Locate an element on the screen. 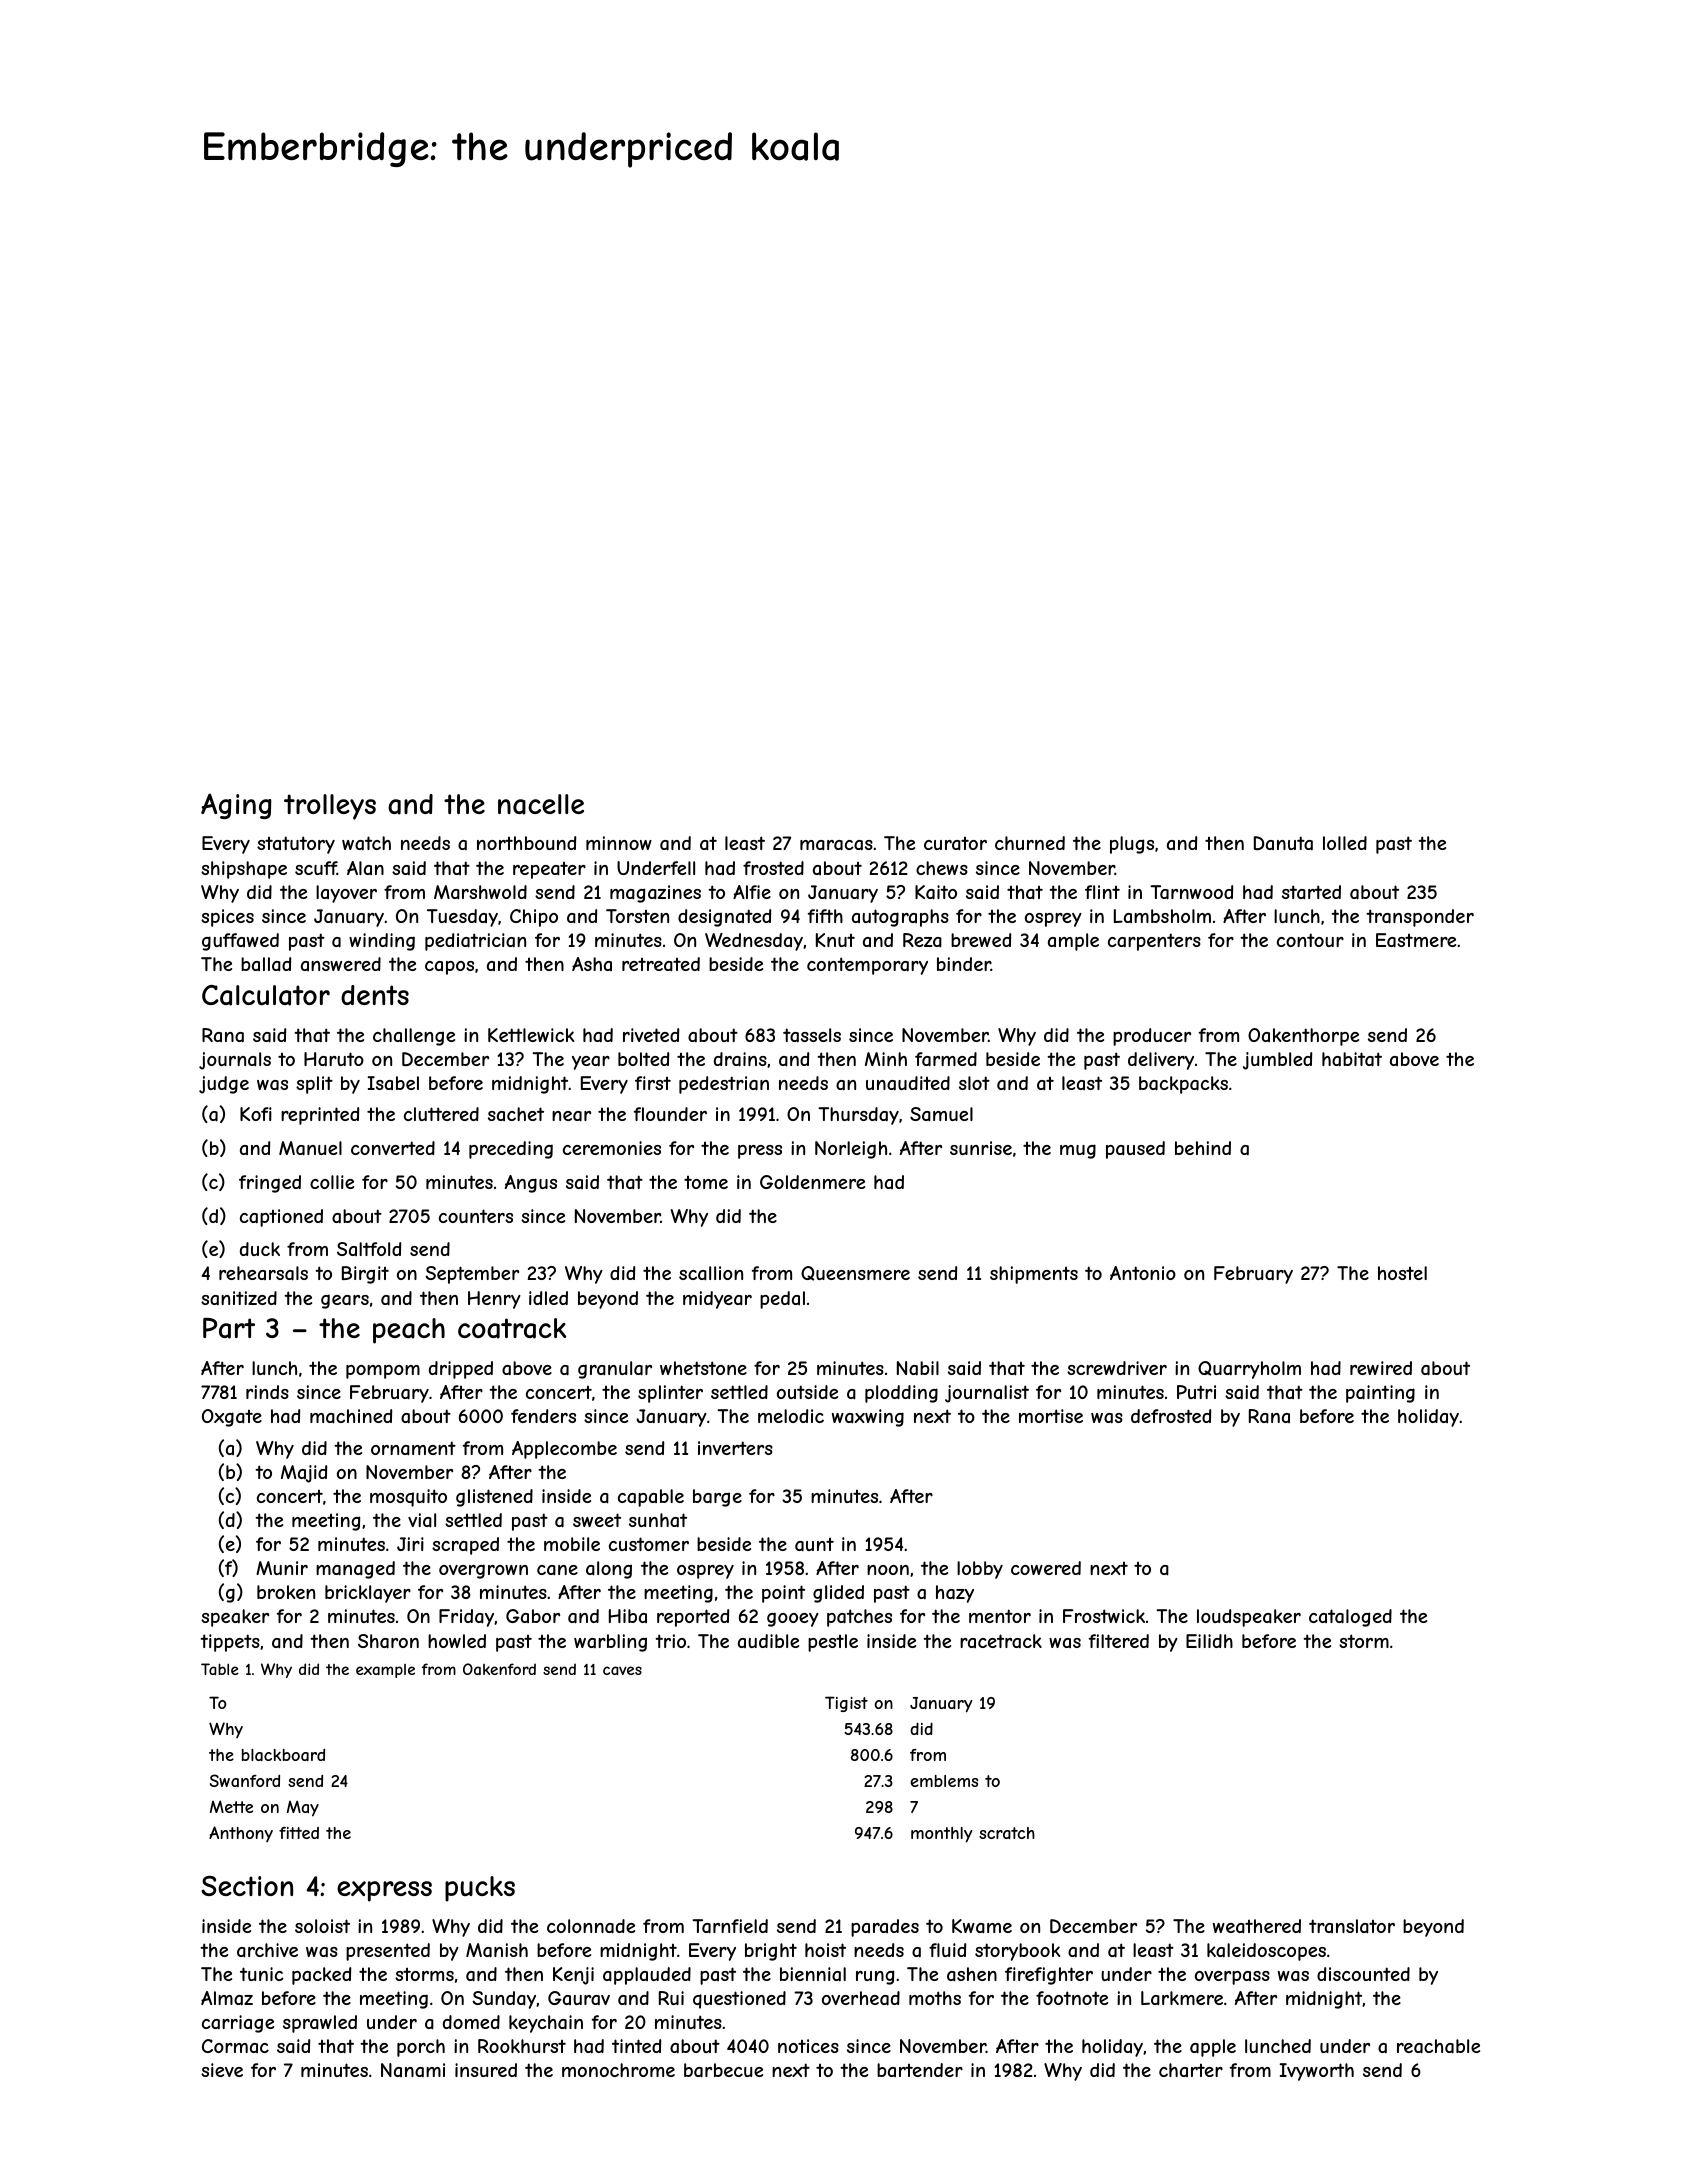 The image size is (1683, 2178). Frostwick is located at coordinates (1104, 1616).
